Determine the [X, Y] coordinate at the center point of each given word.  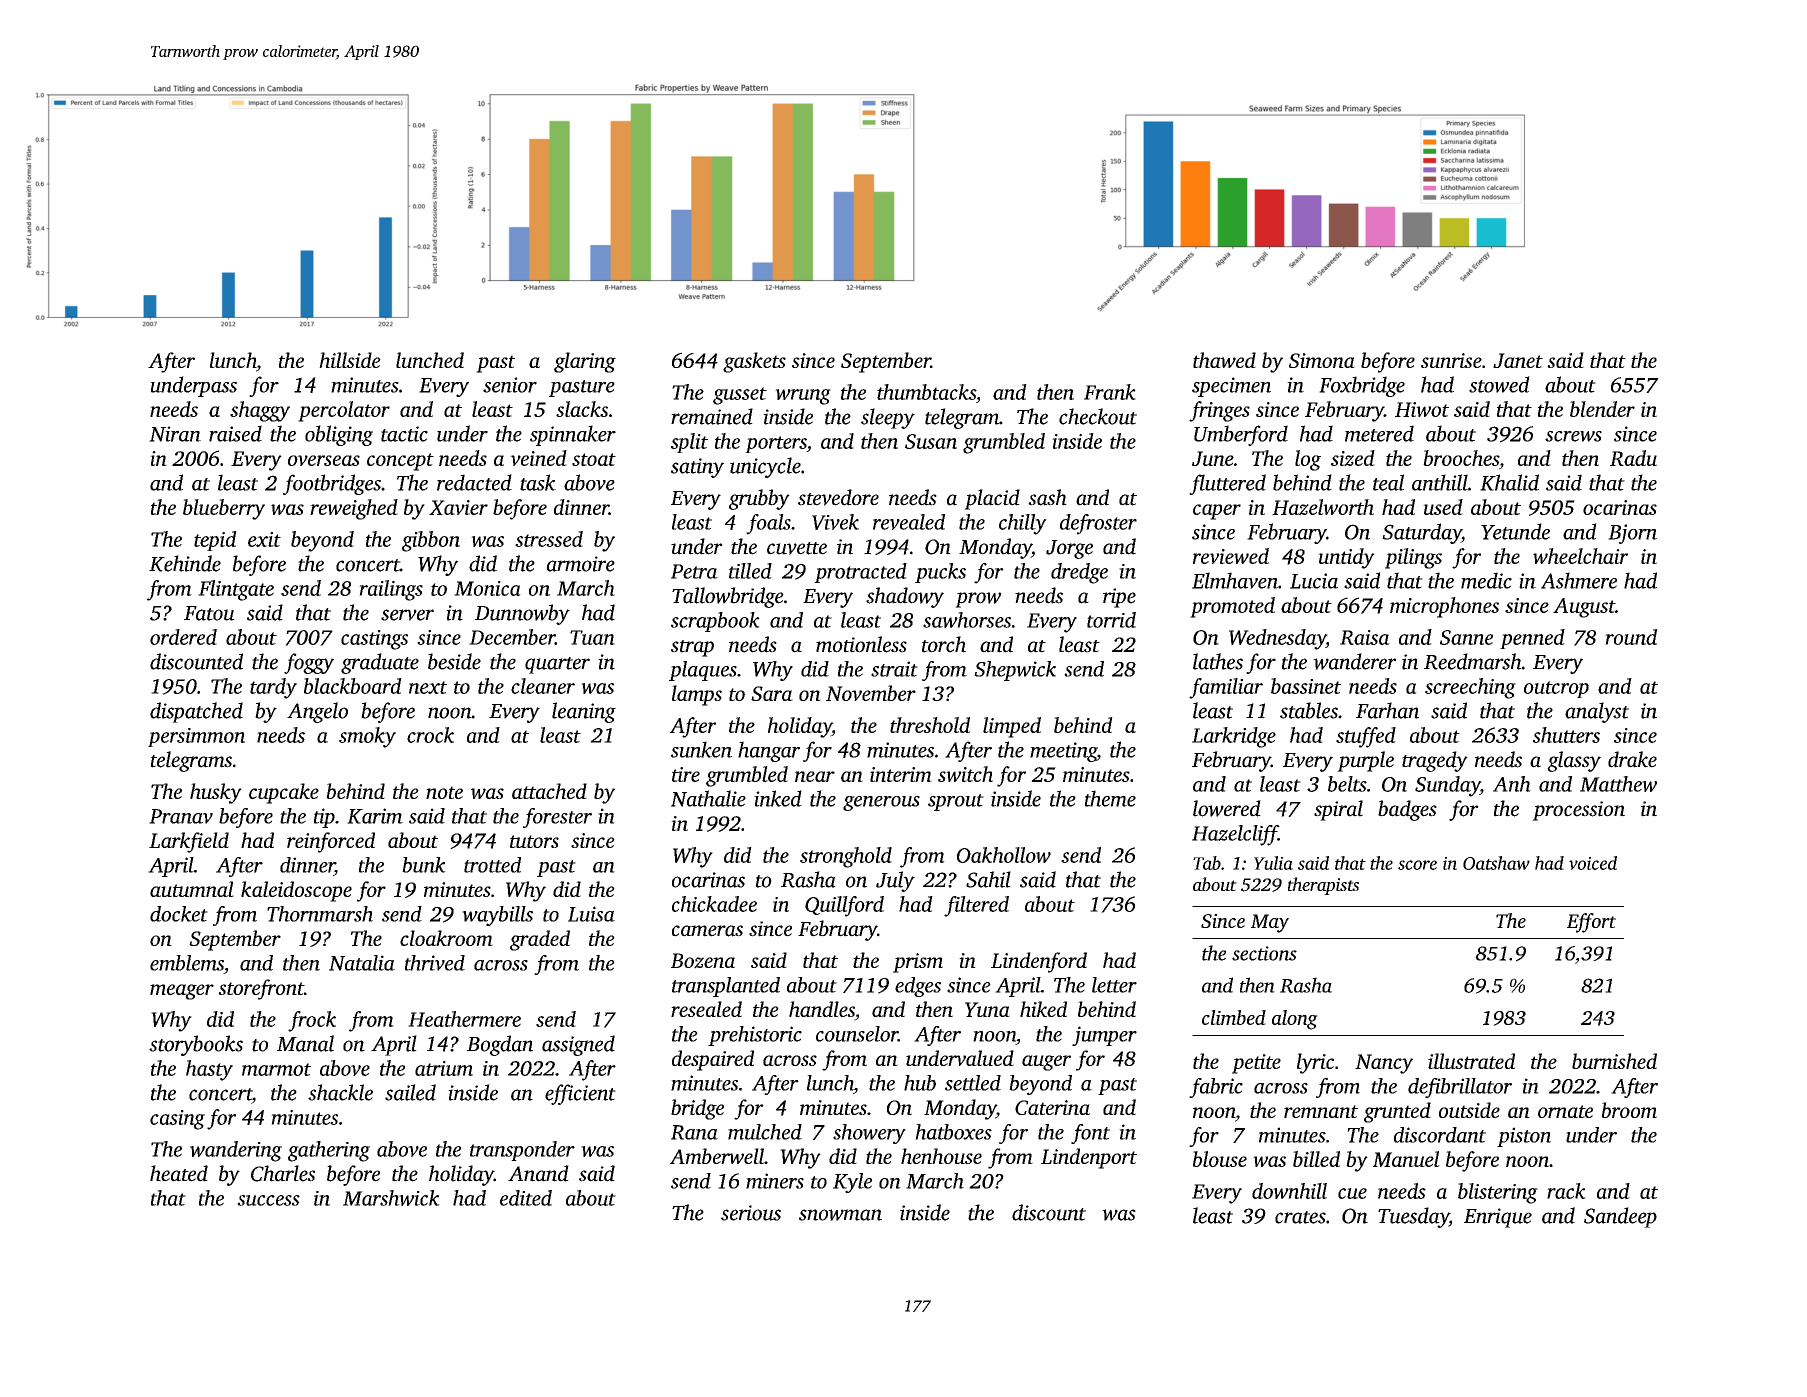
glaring [585, 362]
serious [751, 1213]
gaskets [754, 362]
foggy [309, 663]
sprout [956, 802]
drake [1632, 759]
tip [324, 818]
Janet [1518, 360]
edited [526, 1198]
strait [894, 669]
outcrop [1556, 689]
